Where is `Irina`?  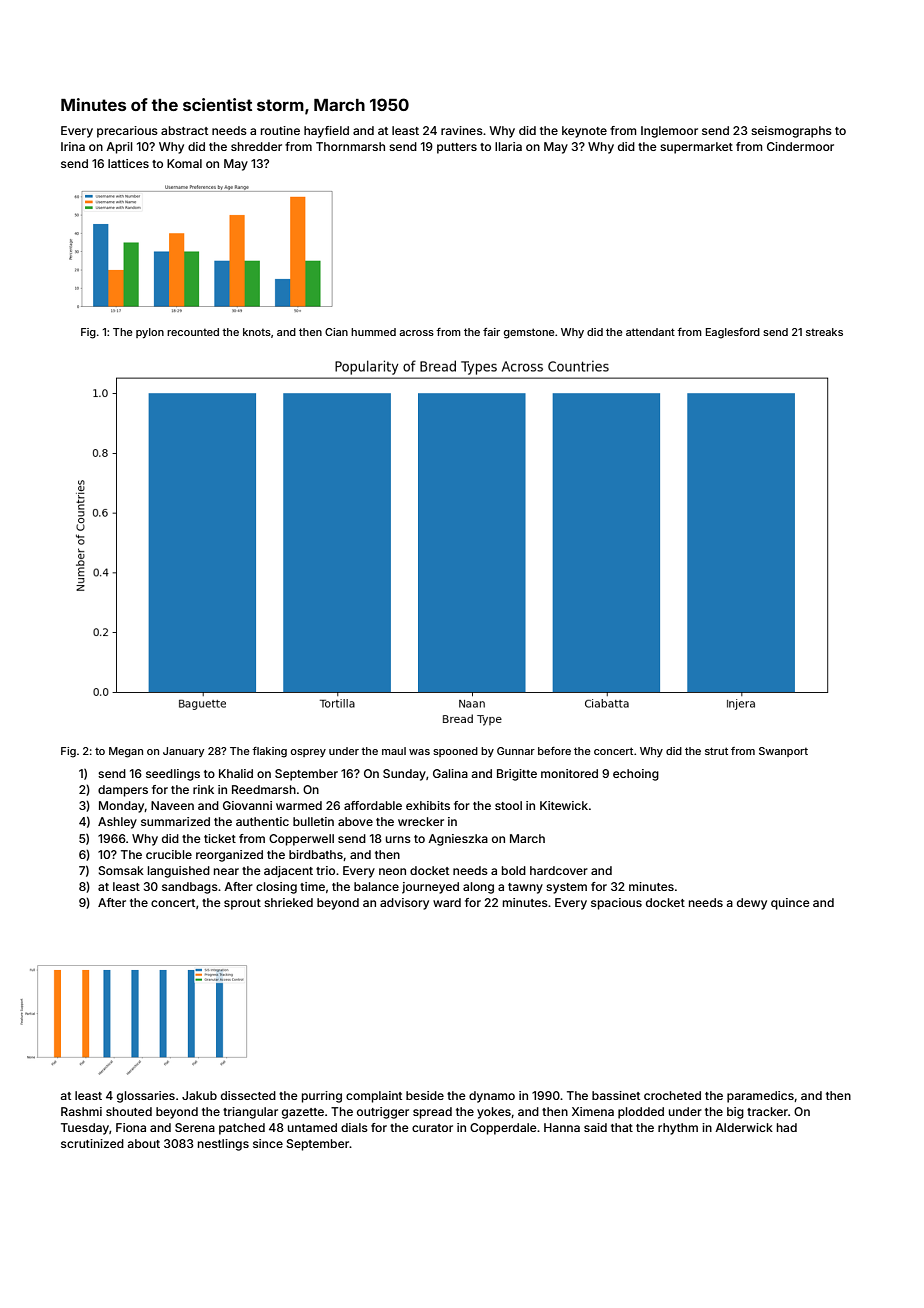
Irina is located at coordinates (73, 146).
